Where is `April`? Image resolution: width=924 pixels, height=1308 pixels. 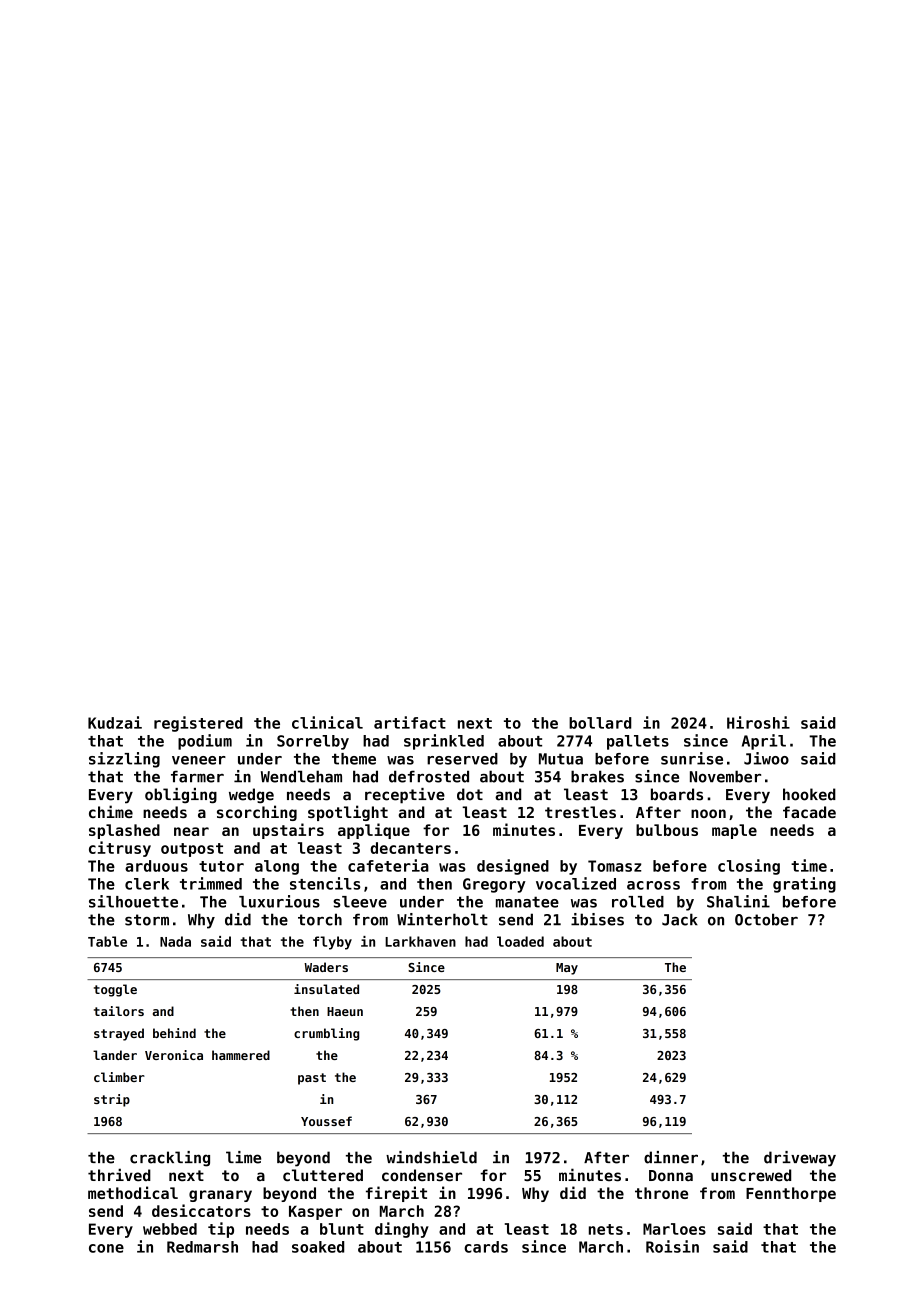 April is located at coordinates (764, 742).
